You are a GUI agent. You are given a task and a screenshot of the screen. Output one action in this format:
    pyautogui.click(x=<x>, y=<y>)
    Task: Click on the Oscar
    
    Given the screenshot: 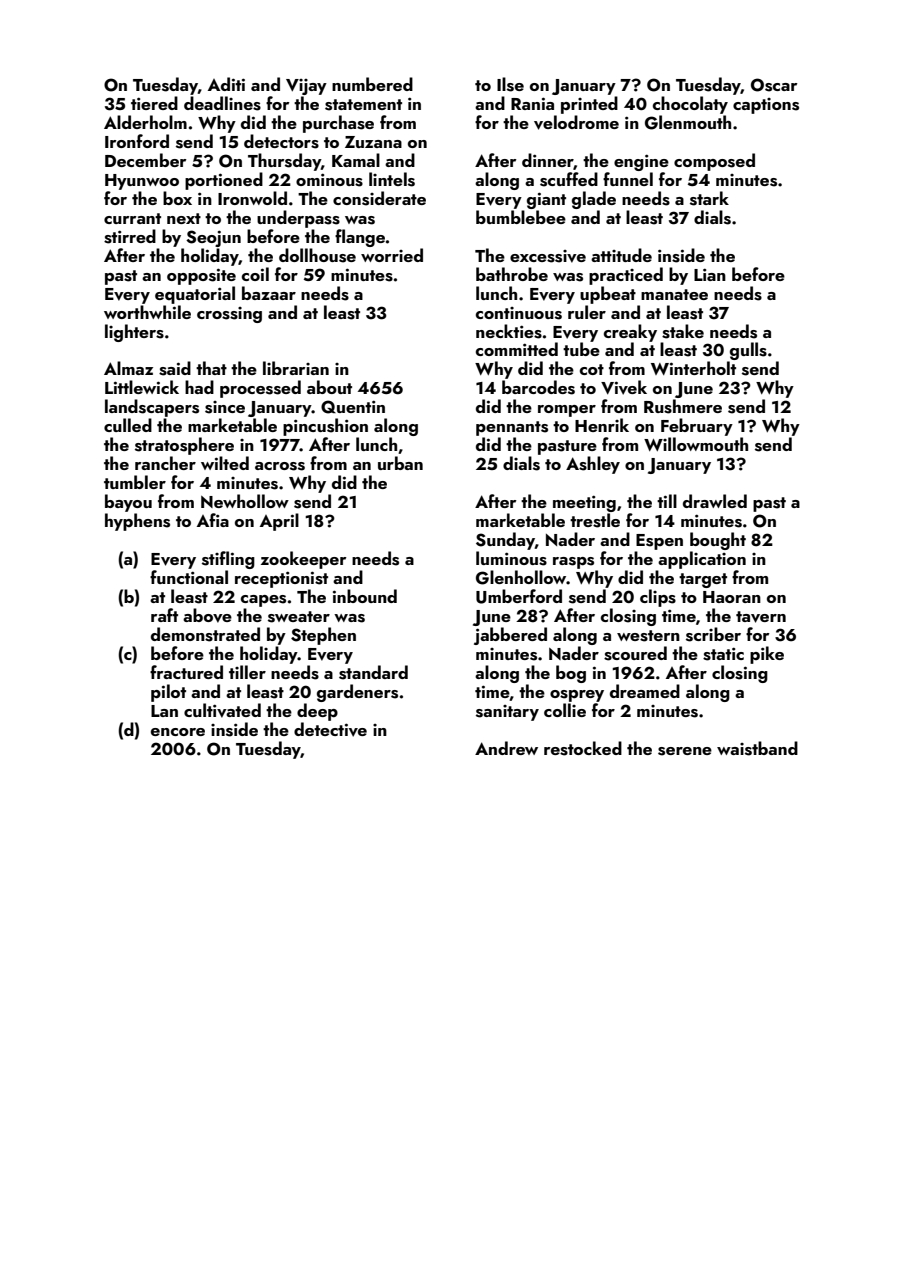 What is the action you would take?
    pyautogui.click(x=774, y=85)
